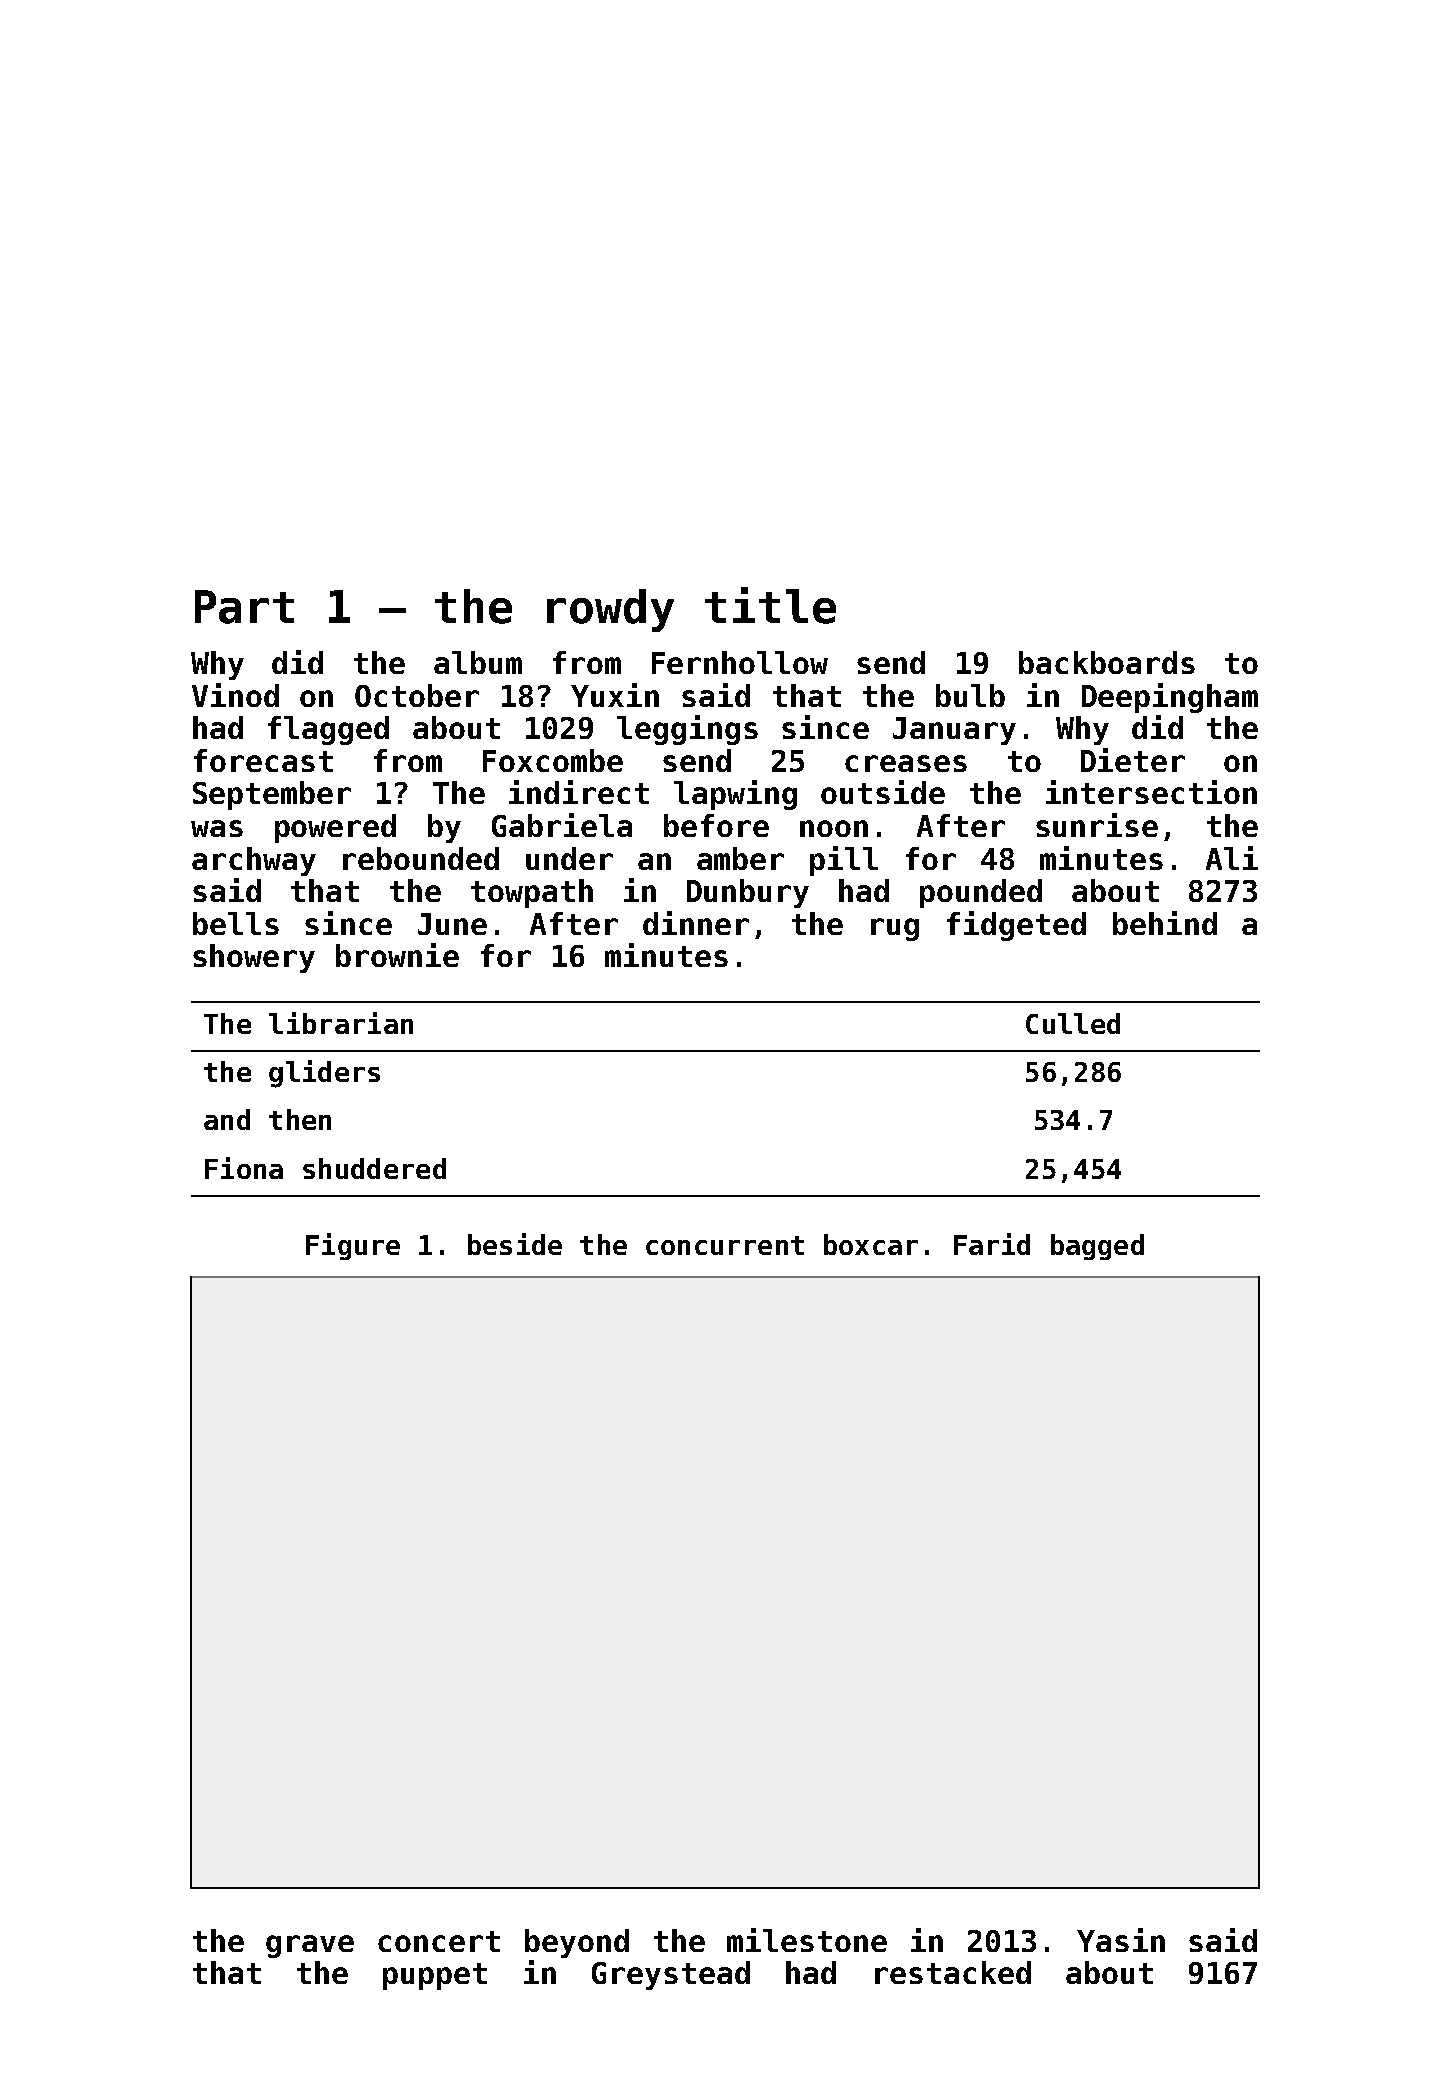 The height and width of the screenshot is (2100, 1450). I want to click on Deepingham, so click(1170, 698).
